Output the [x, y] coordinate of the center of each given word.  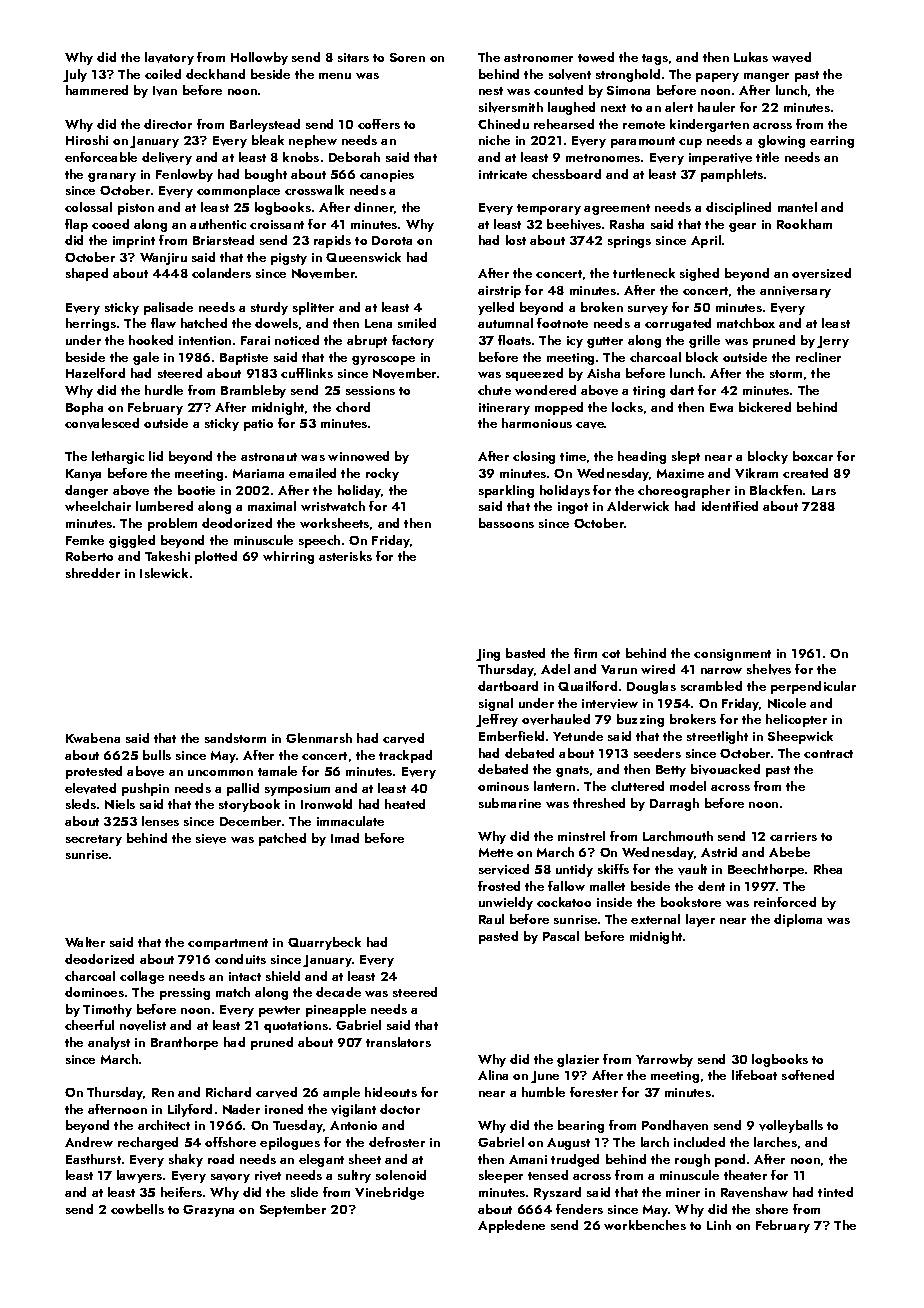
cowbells [137, 1209]
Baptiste [244, 359]
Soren [407, 57]
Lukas [751, 57]
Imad [345, 838]
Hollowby [259, 58]
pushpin [145, 789]
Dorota [392, 240]
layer [700, 920]
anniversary [795, 292]
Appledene [511, 1226]
